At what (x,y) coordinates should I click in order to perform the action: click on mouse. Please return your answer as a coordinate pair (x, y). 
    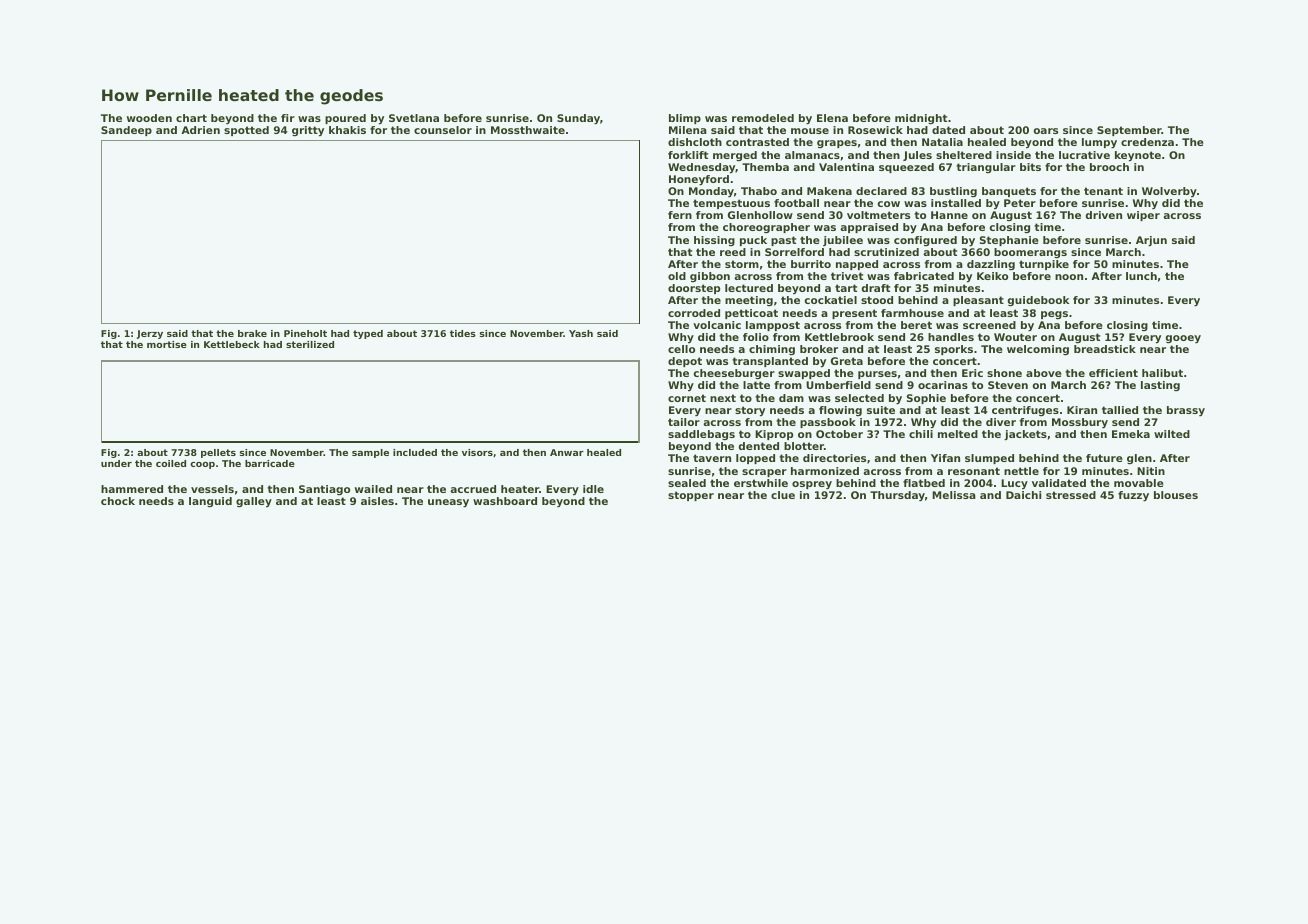
    Looking at the image, I should click on (810, 131).
